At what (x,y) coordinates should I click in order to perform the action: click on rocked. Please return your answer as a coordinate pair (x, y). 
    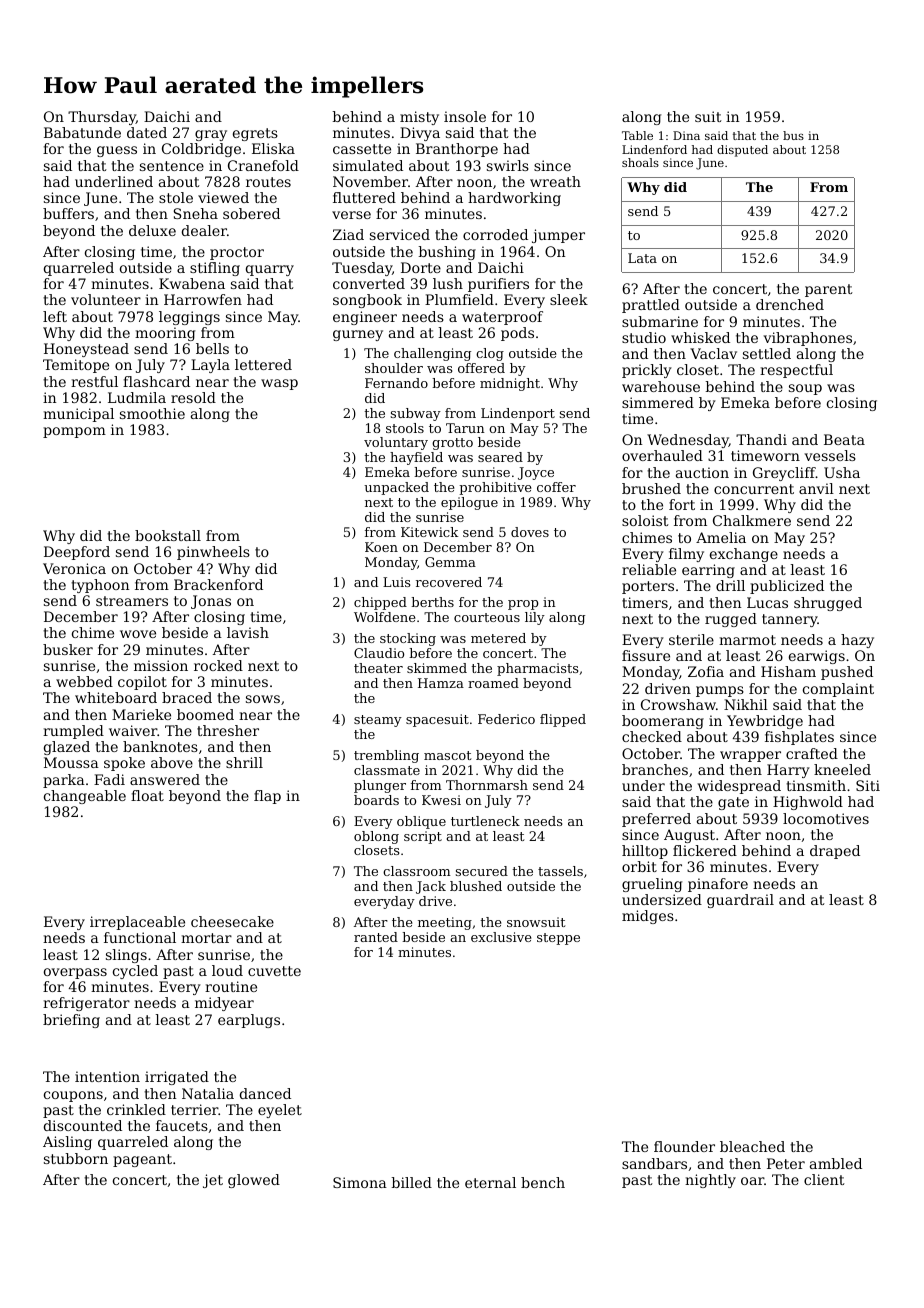
    Looking at the image, I should click on (218, 665).
